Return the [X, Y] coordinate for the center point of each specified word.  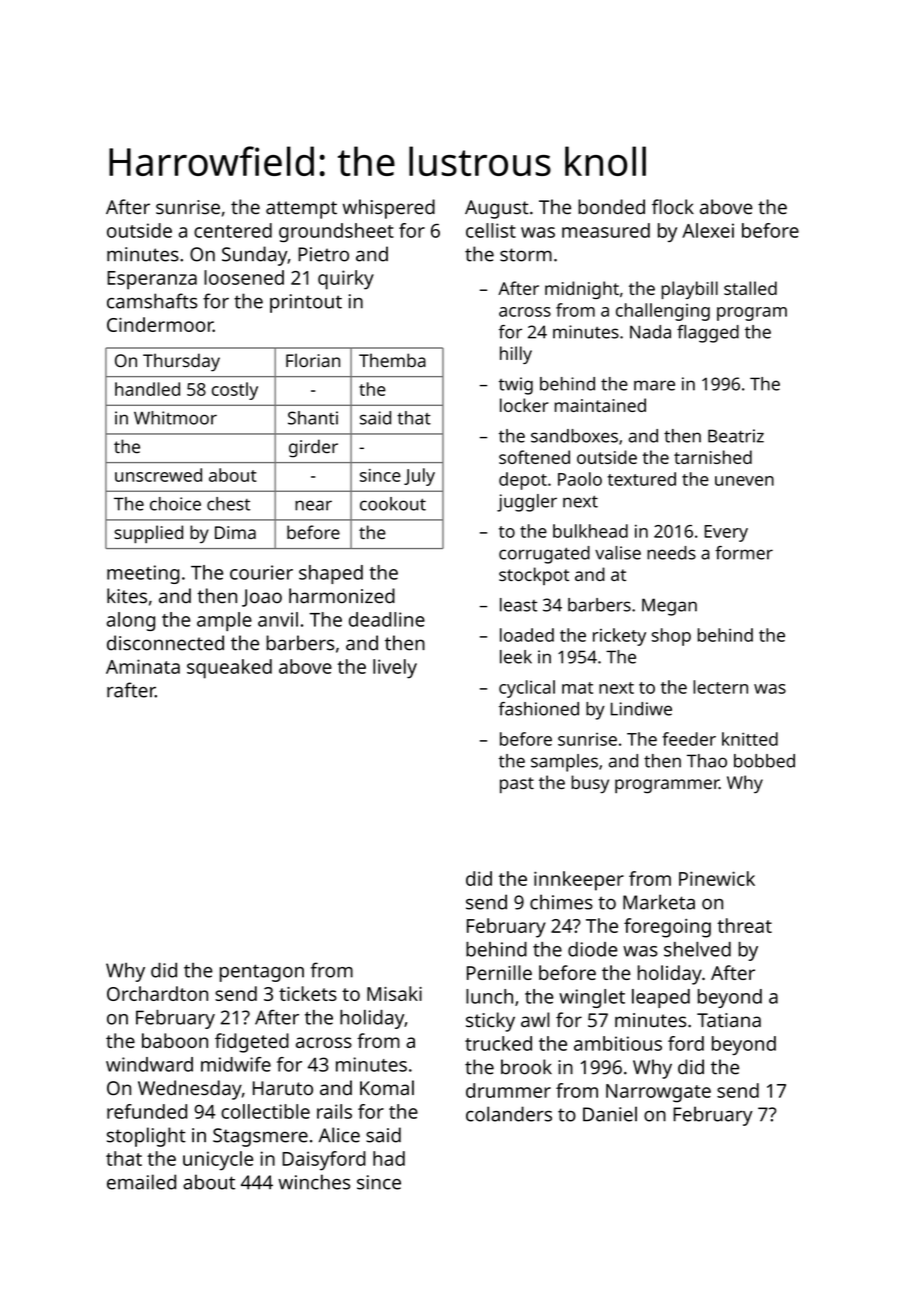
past [517, 785]
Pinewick [717, 878]
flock [673, 207]
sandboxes [574, 436]
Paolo [580, 479]
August [497, 209]
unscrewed [158, 475]
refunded [147, 1111]
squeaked [229, 669]
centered [233, 230]
